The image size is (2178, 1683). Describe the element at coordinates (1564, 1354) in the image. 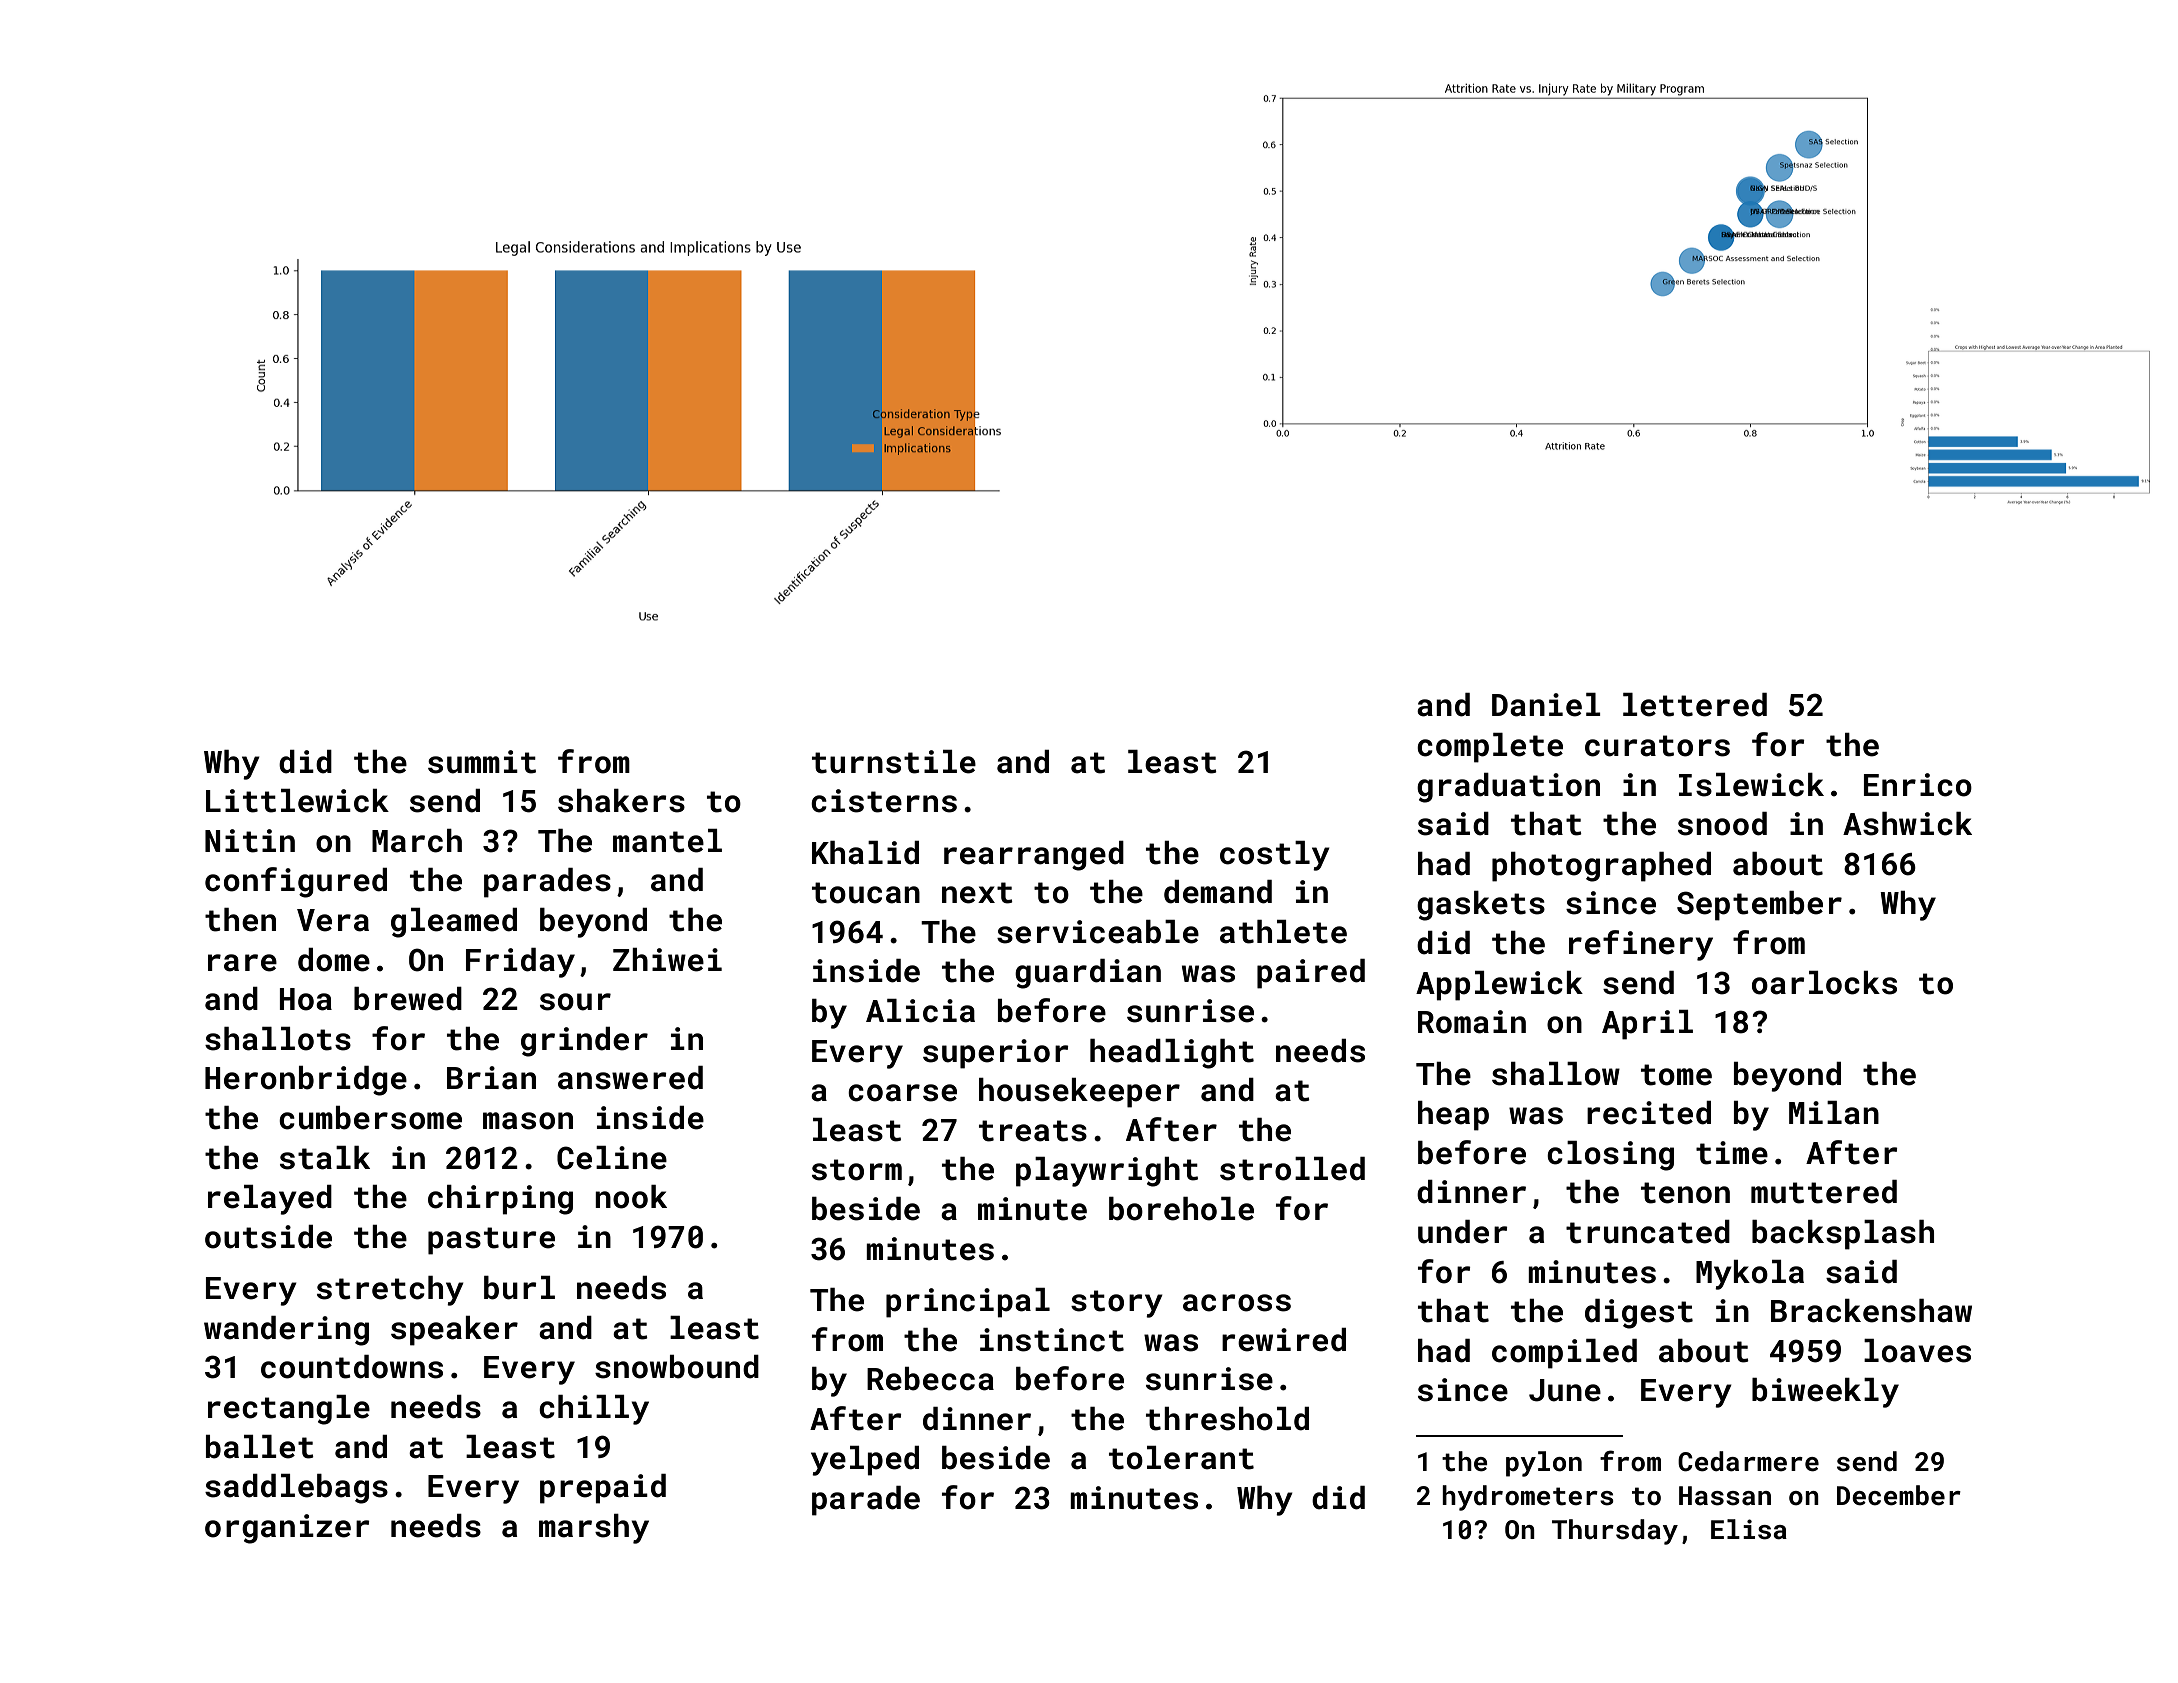

I see `compiled` at that location.
